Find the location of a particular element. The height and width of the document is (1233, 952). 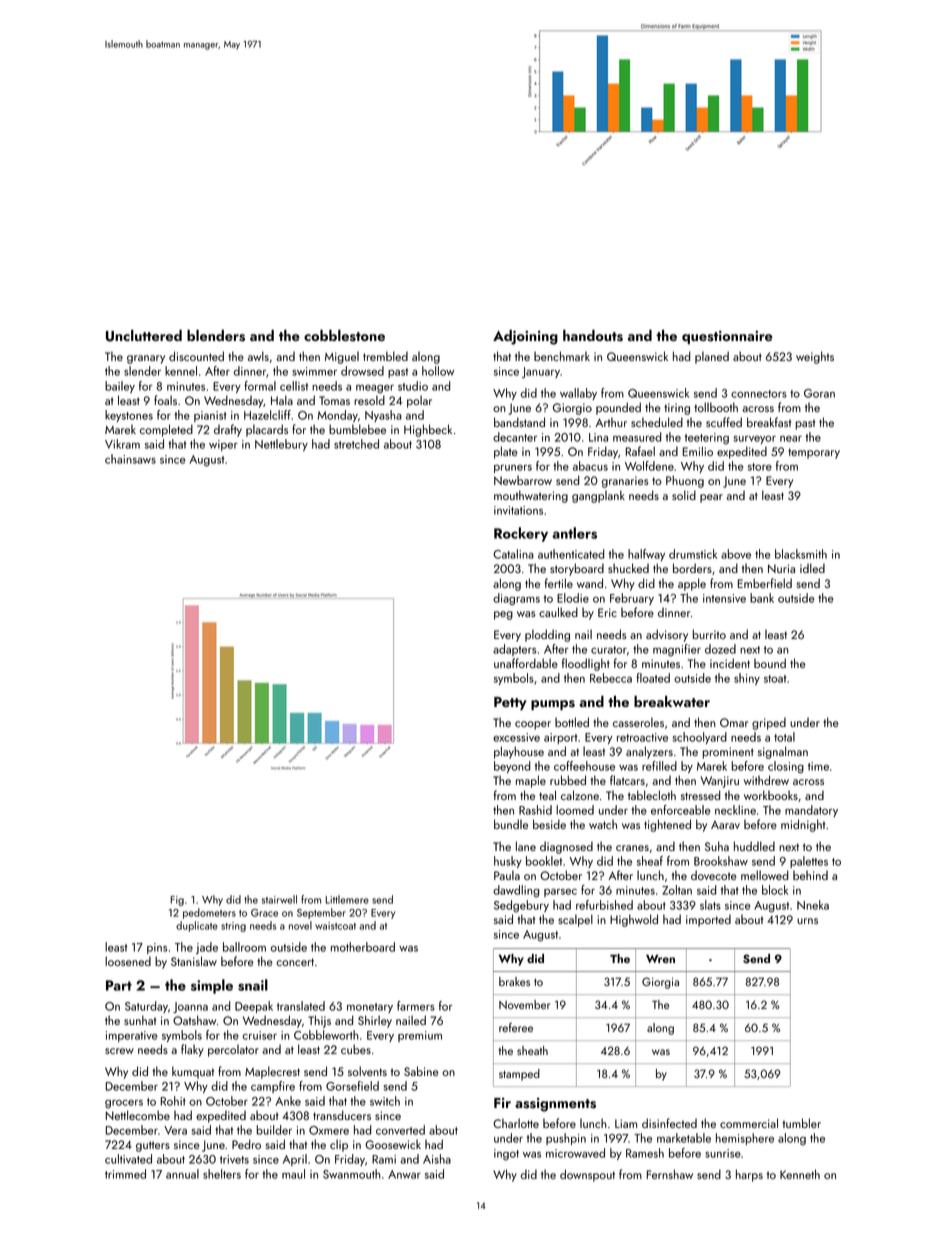

weights is located at coordinates (815, 357).
